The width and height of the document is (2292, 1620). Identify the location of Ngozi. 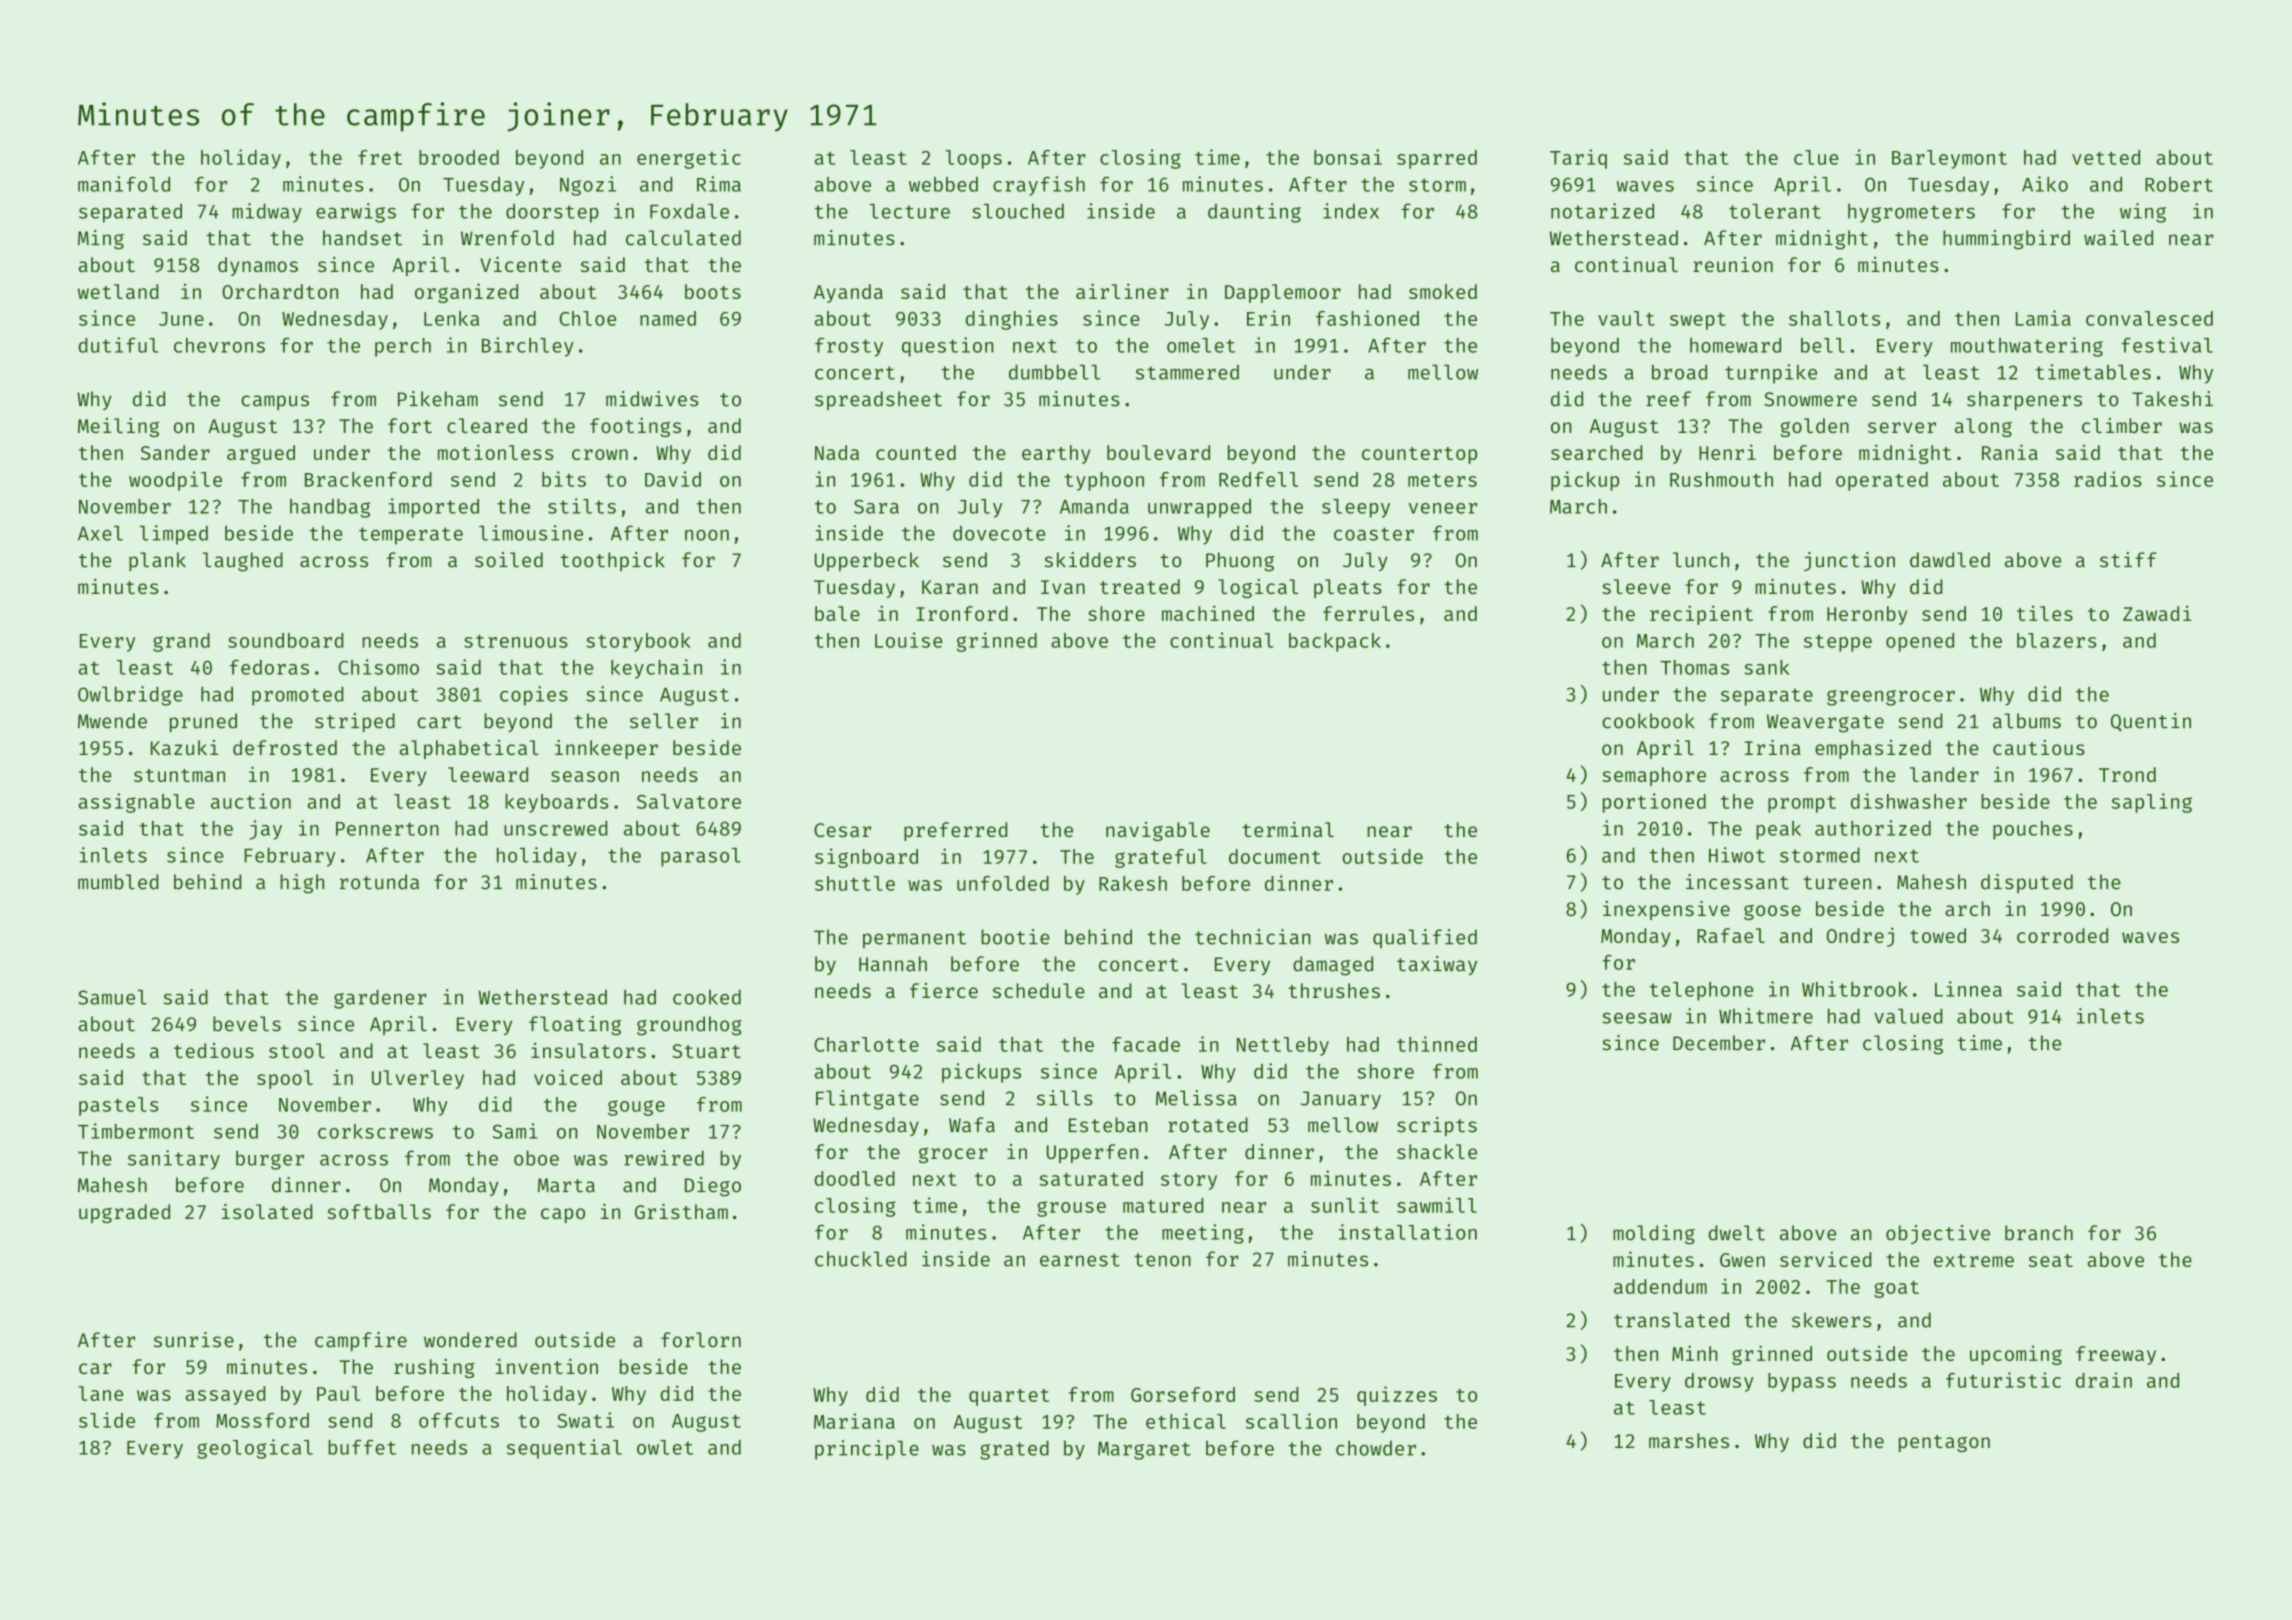
(588, 186).
